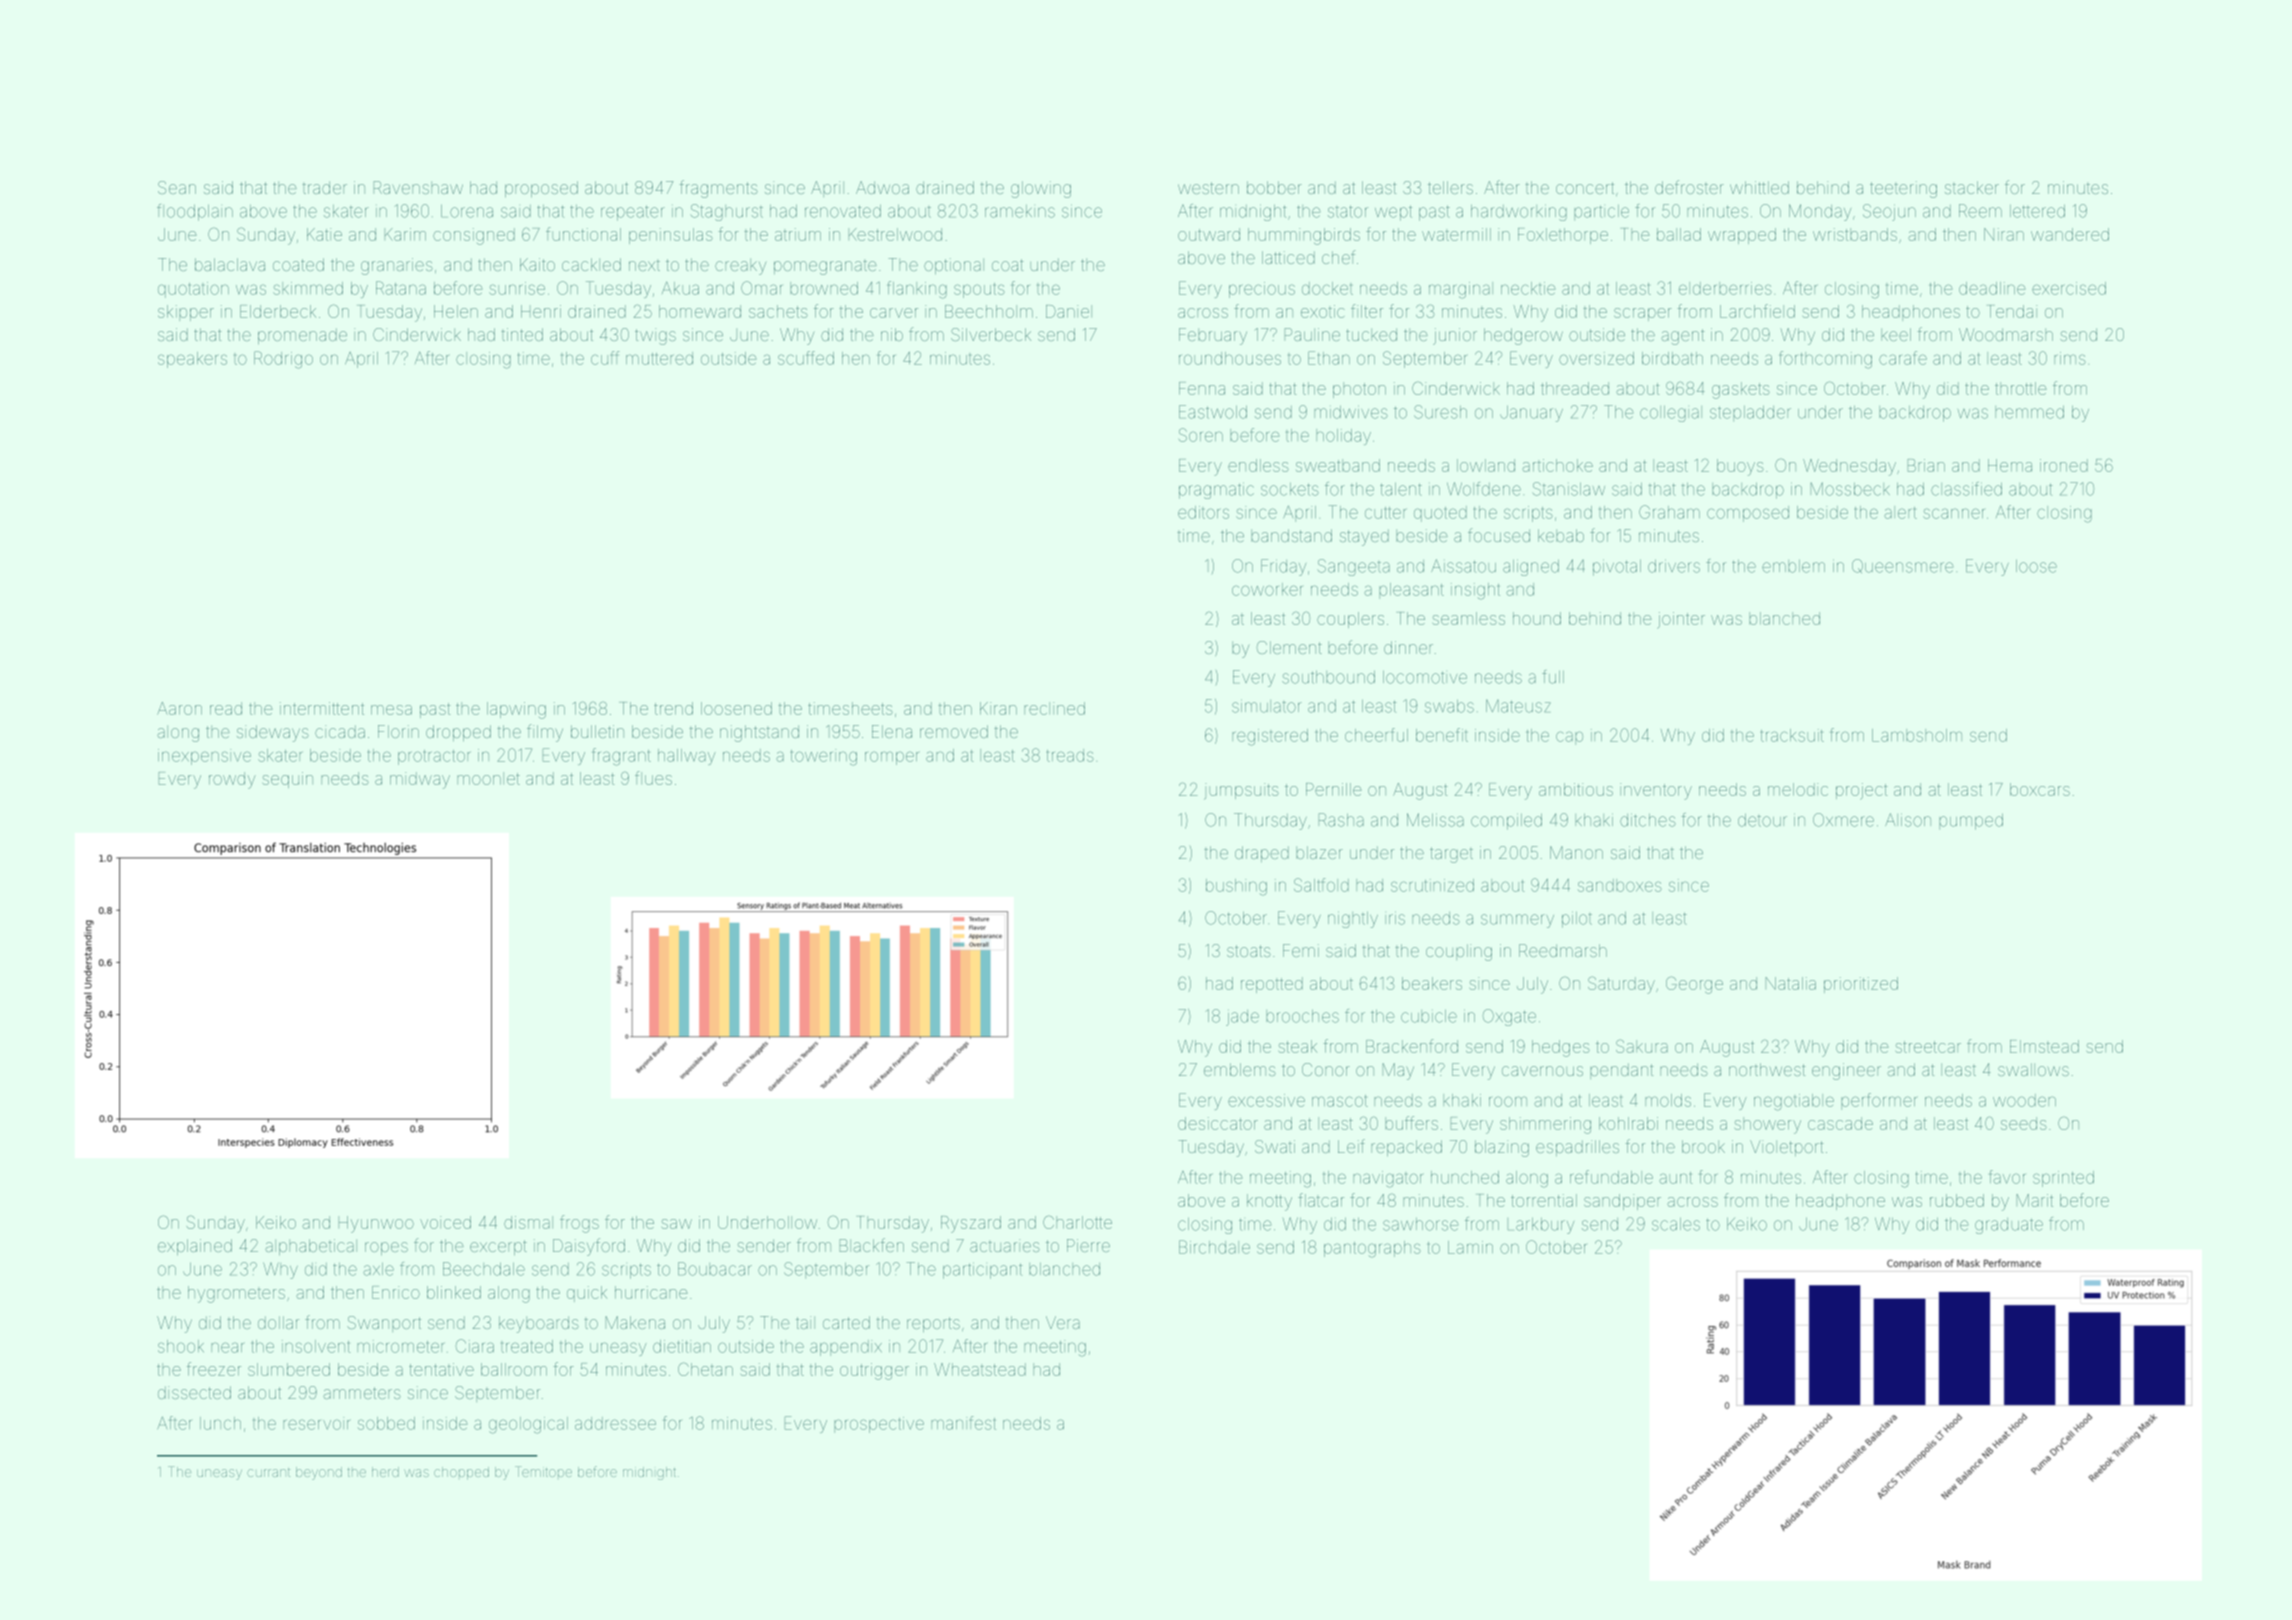 The height and width of the page is (1620, 2292). What do you see at coordinates (963, 1423) in the page?
I see `manifest` at bounding box center [963, 1423].
